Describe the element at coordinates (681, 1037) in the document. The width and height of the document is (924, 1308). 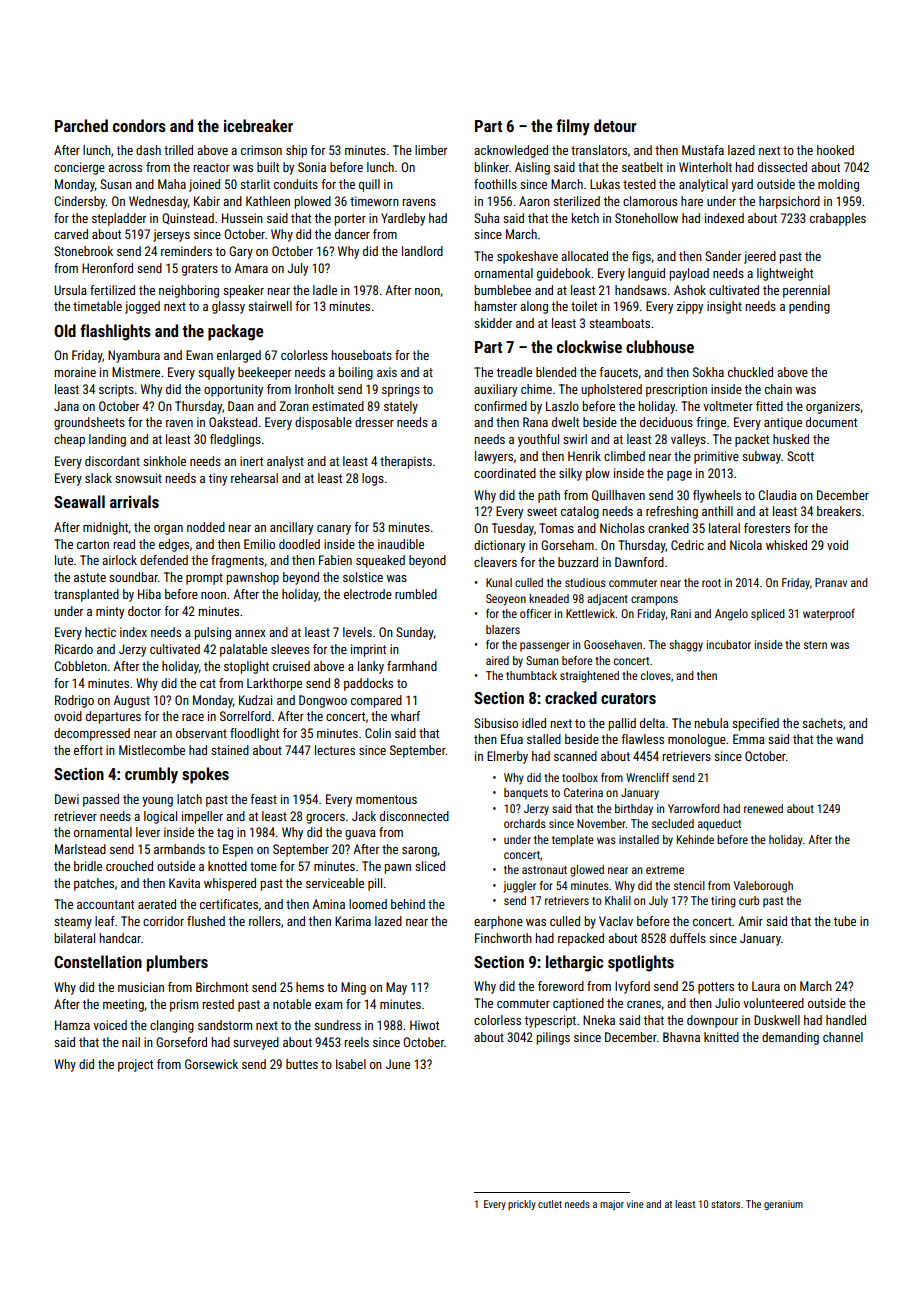
I see `Bhavna` at that location.
